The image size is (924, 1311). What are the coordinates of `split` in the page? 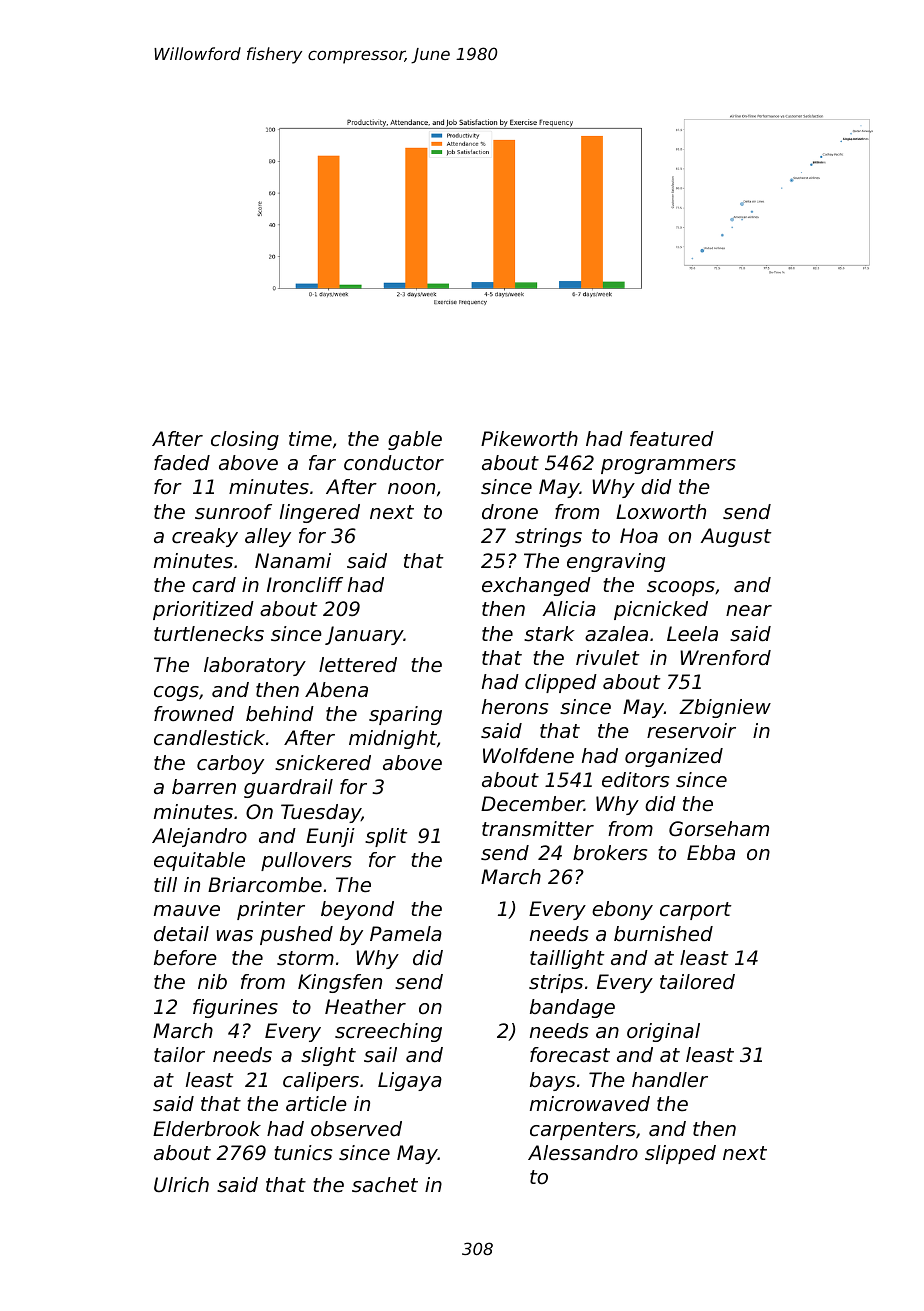 It's located at (386, 837).
